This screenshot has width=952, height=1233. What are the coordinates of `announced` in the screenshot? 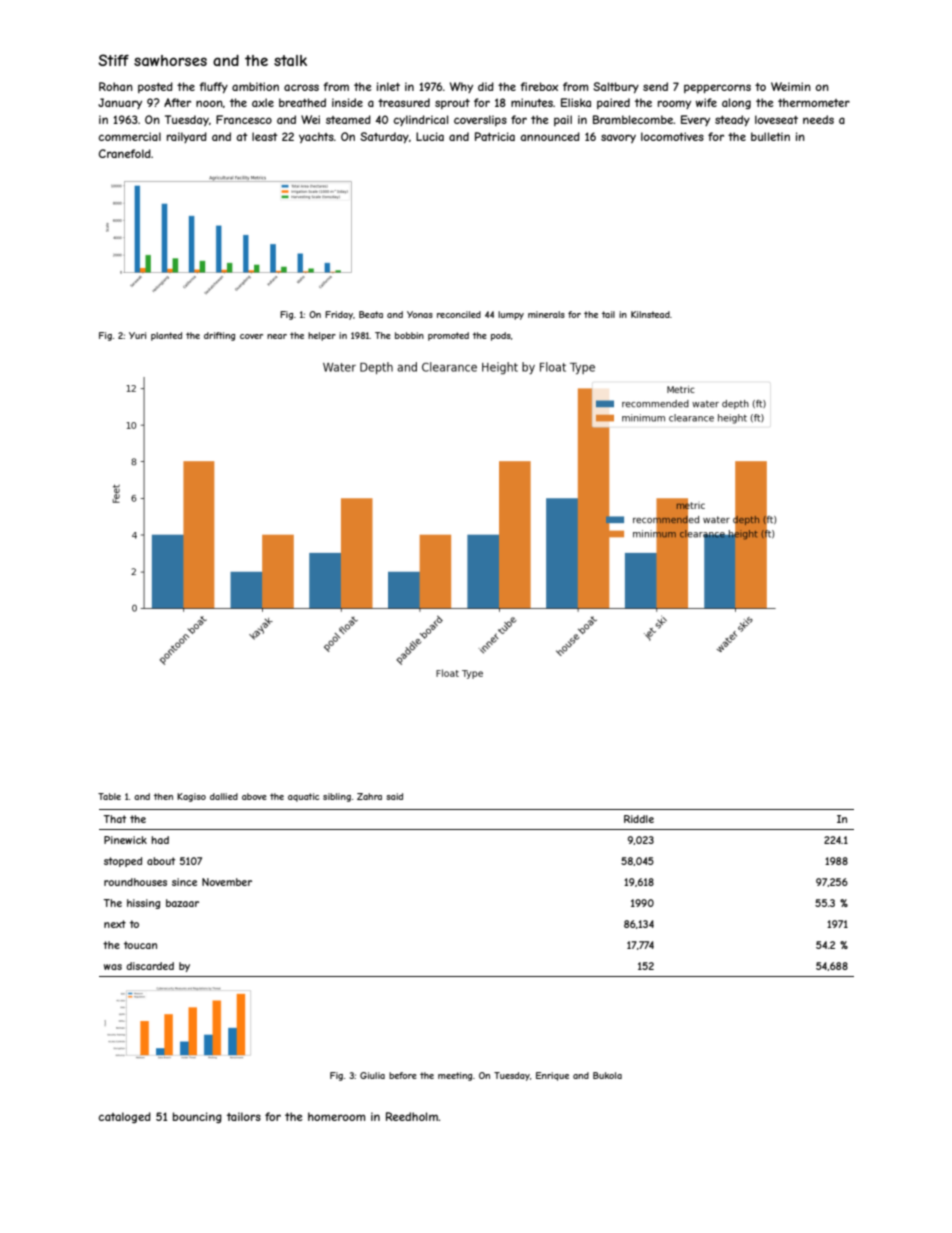 It's located at (550, 136).
